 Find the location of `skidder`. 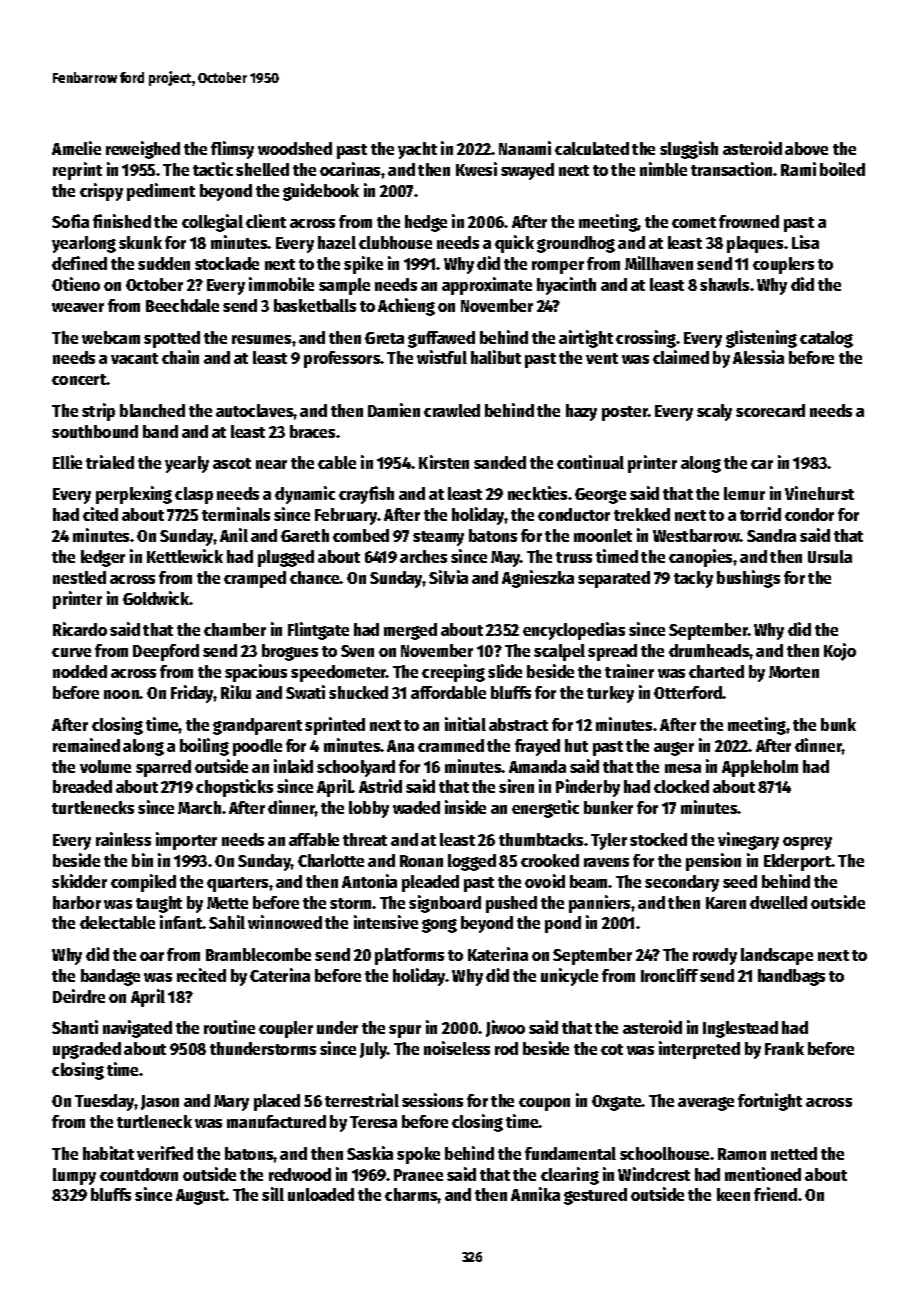

skidder is located at coordinates (79, 881).
